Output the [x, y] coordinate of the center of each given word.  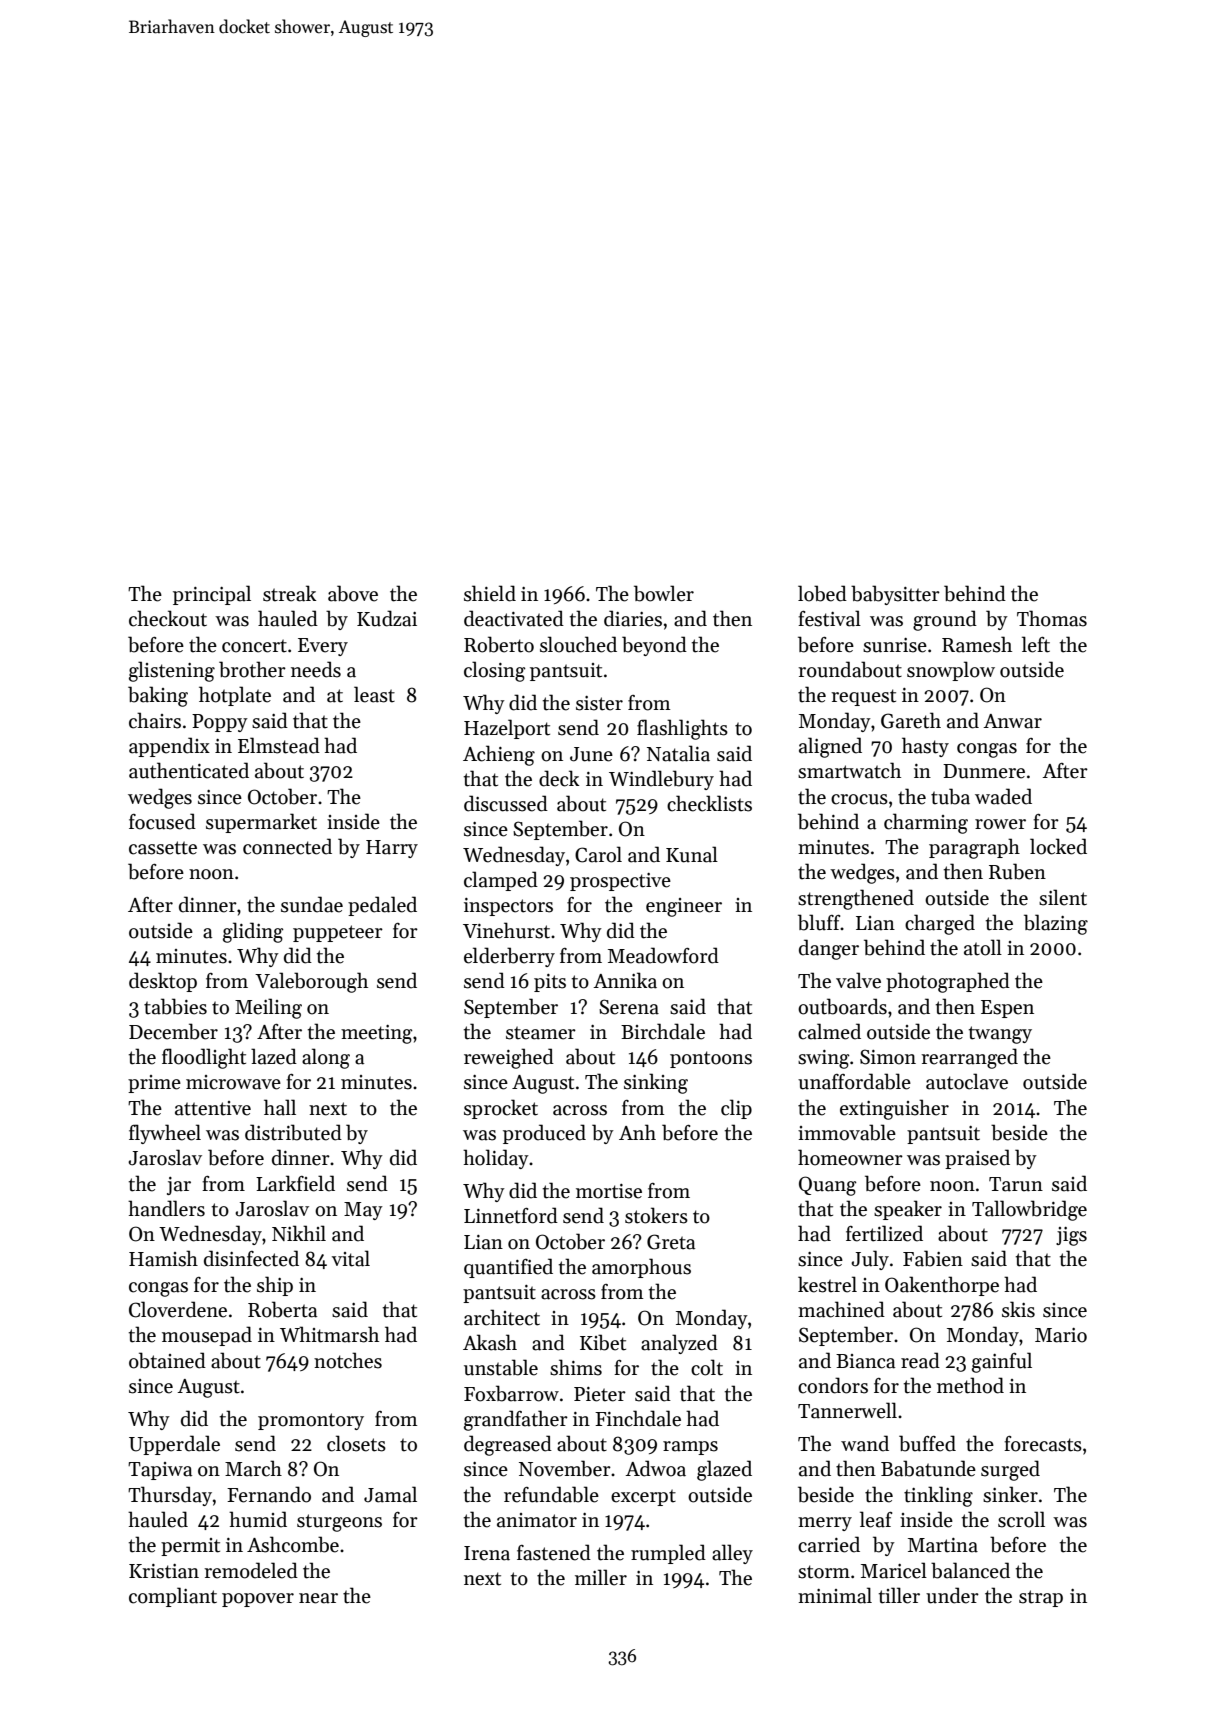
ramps [690, 1448]
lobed [822, 593]
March [253, 1468]
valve [858, 980]
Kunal [692, 854]
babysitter [895, 595]
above [353, 593]
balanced [970, 1570]
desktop [163, 982]
